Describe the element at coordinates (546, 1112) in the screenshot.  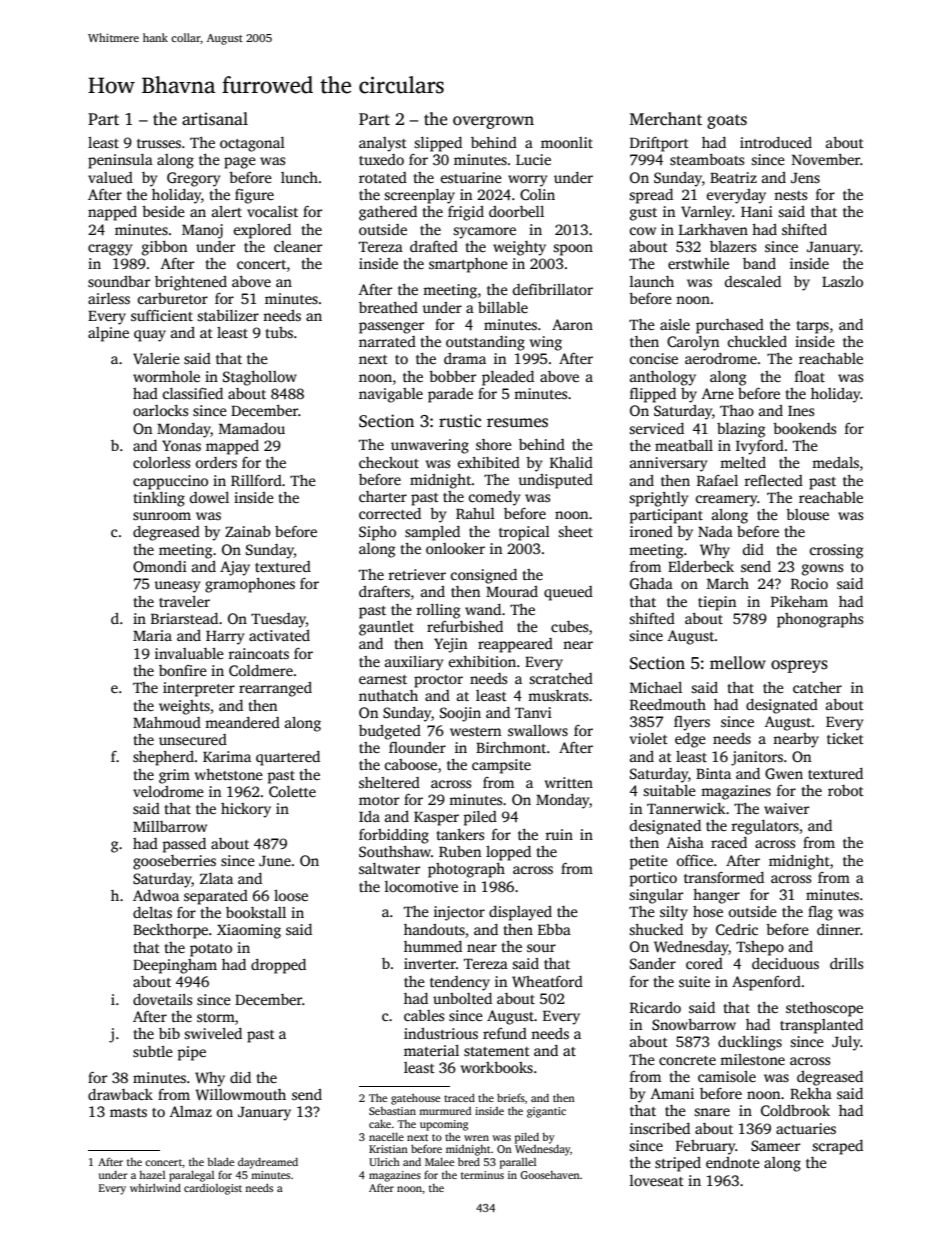
I see `gigantic` at that location.
